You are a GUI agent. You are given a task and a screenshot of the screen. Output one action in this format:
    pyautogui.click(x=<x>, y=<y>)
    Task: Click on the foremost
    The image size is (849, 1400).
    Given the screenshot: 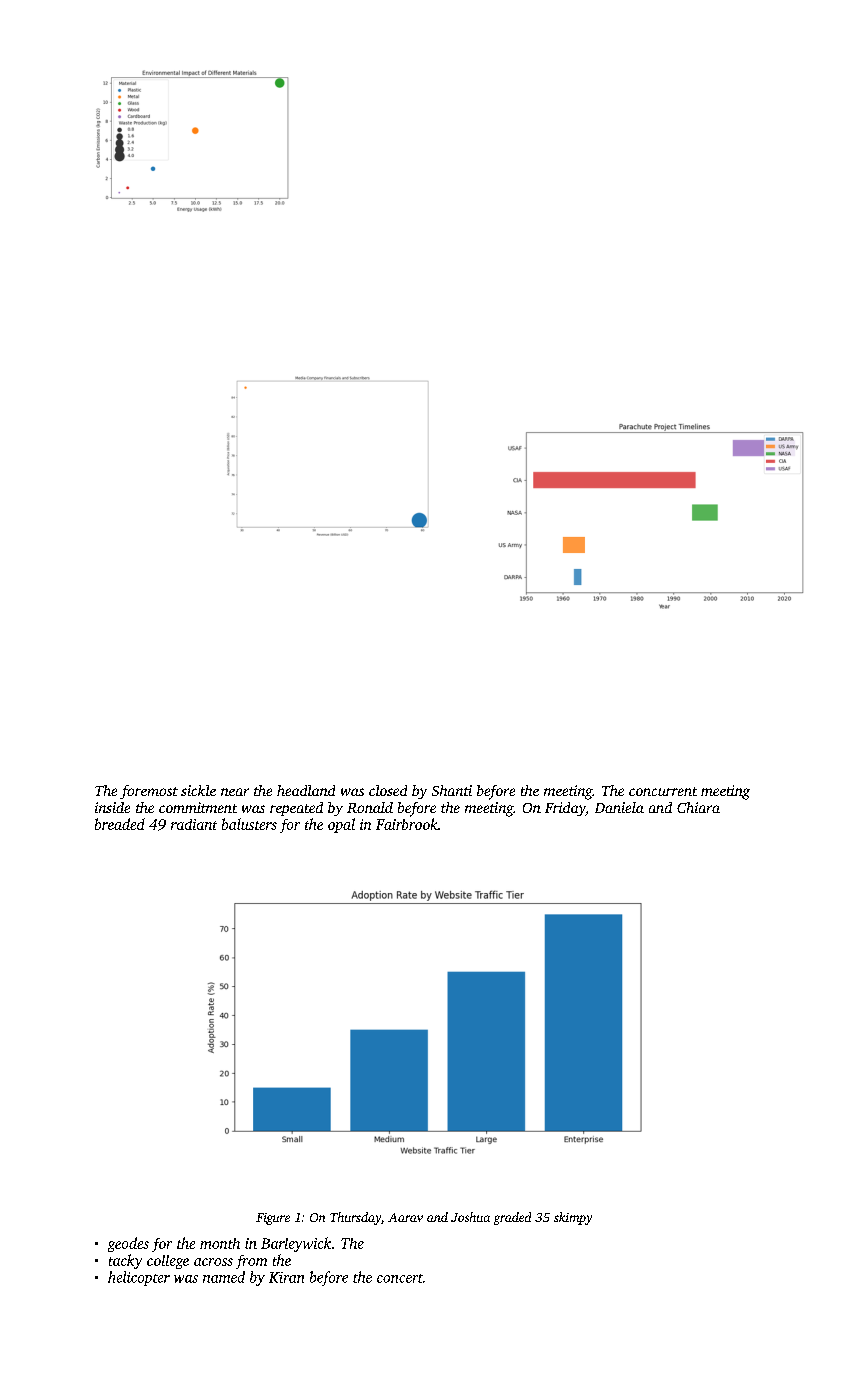 What is the action you would take?
    pyautogui.click(x=149, y=792)
